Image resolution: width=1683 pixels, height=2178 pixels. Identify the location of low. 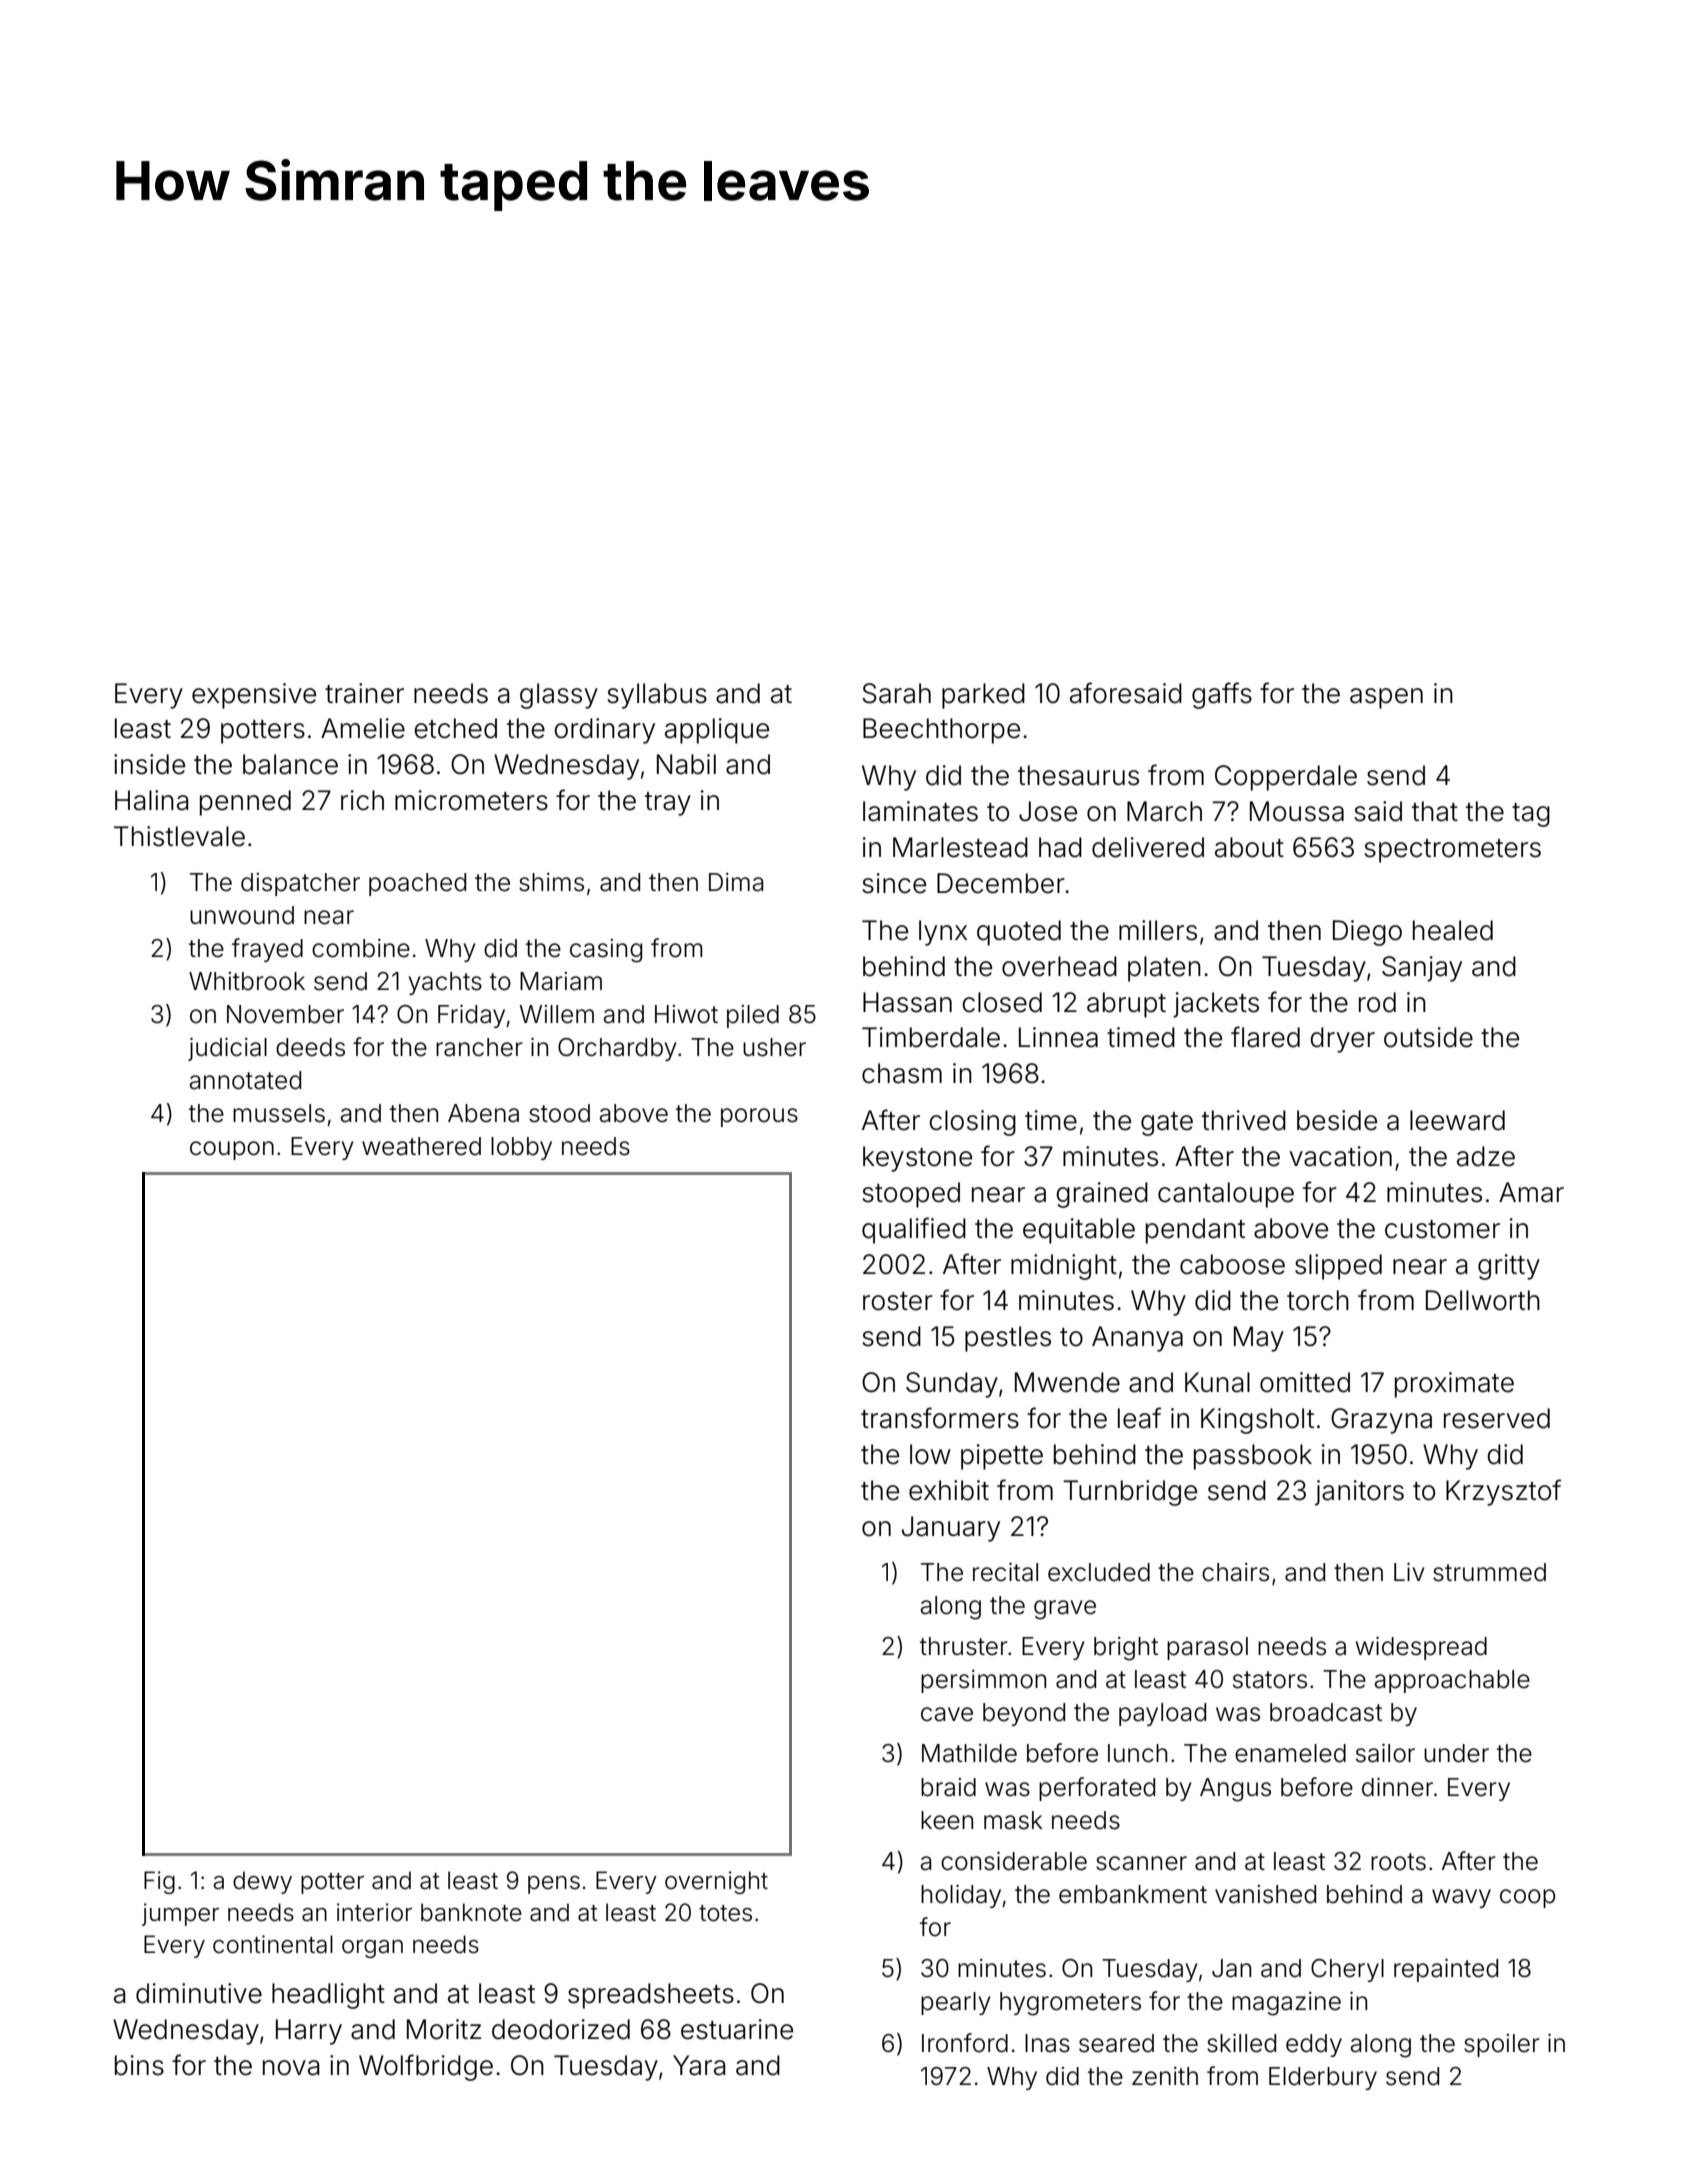
(930, 1454).
